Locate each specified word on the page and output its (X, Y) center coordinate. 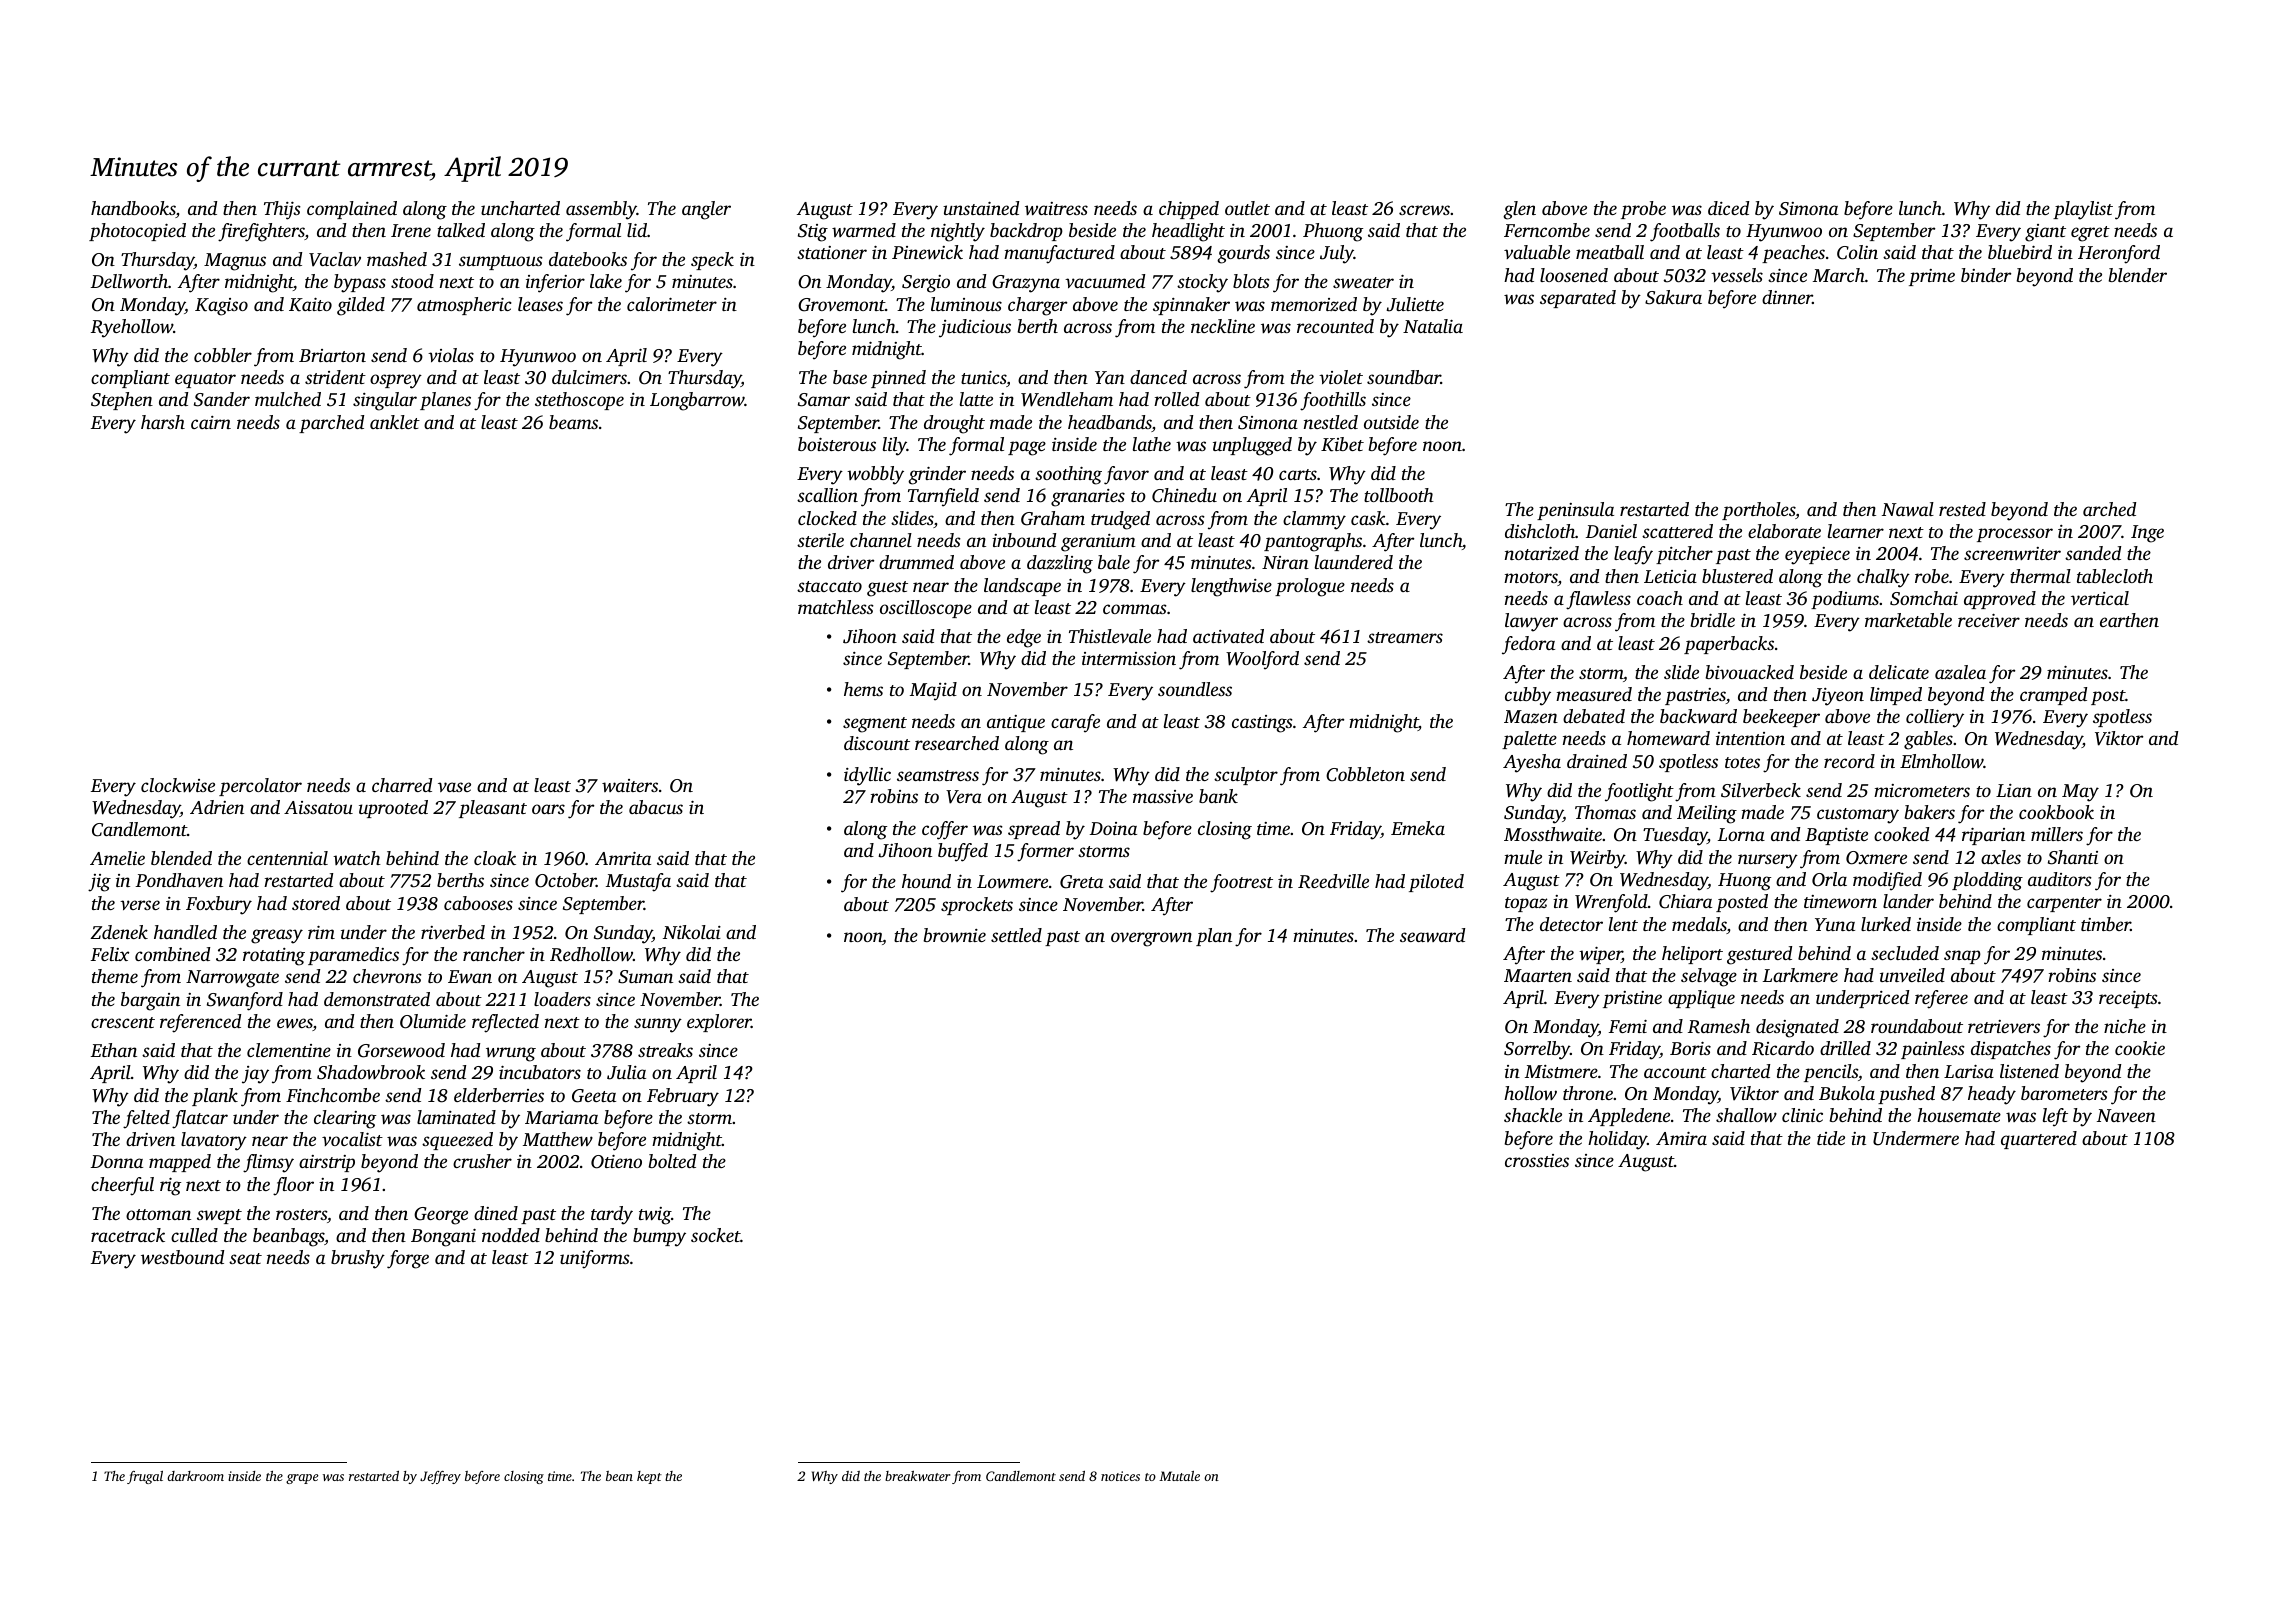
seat (245, 1258)
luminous (966, 304)
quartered (2039, 1140)
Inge (2147, 534)
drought (954, 424)
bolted (672, 1161)
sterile (820, 540)
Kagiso (221, 307)
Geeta (594, 1096)
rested (1962, 509)
